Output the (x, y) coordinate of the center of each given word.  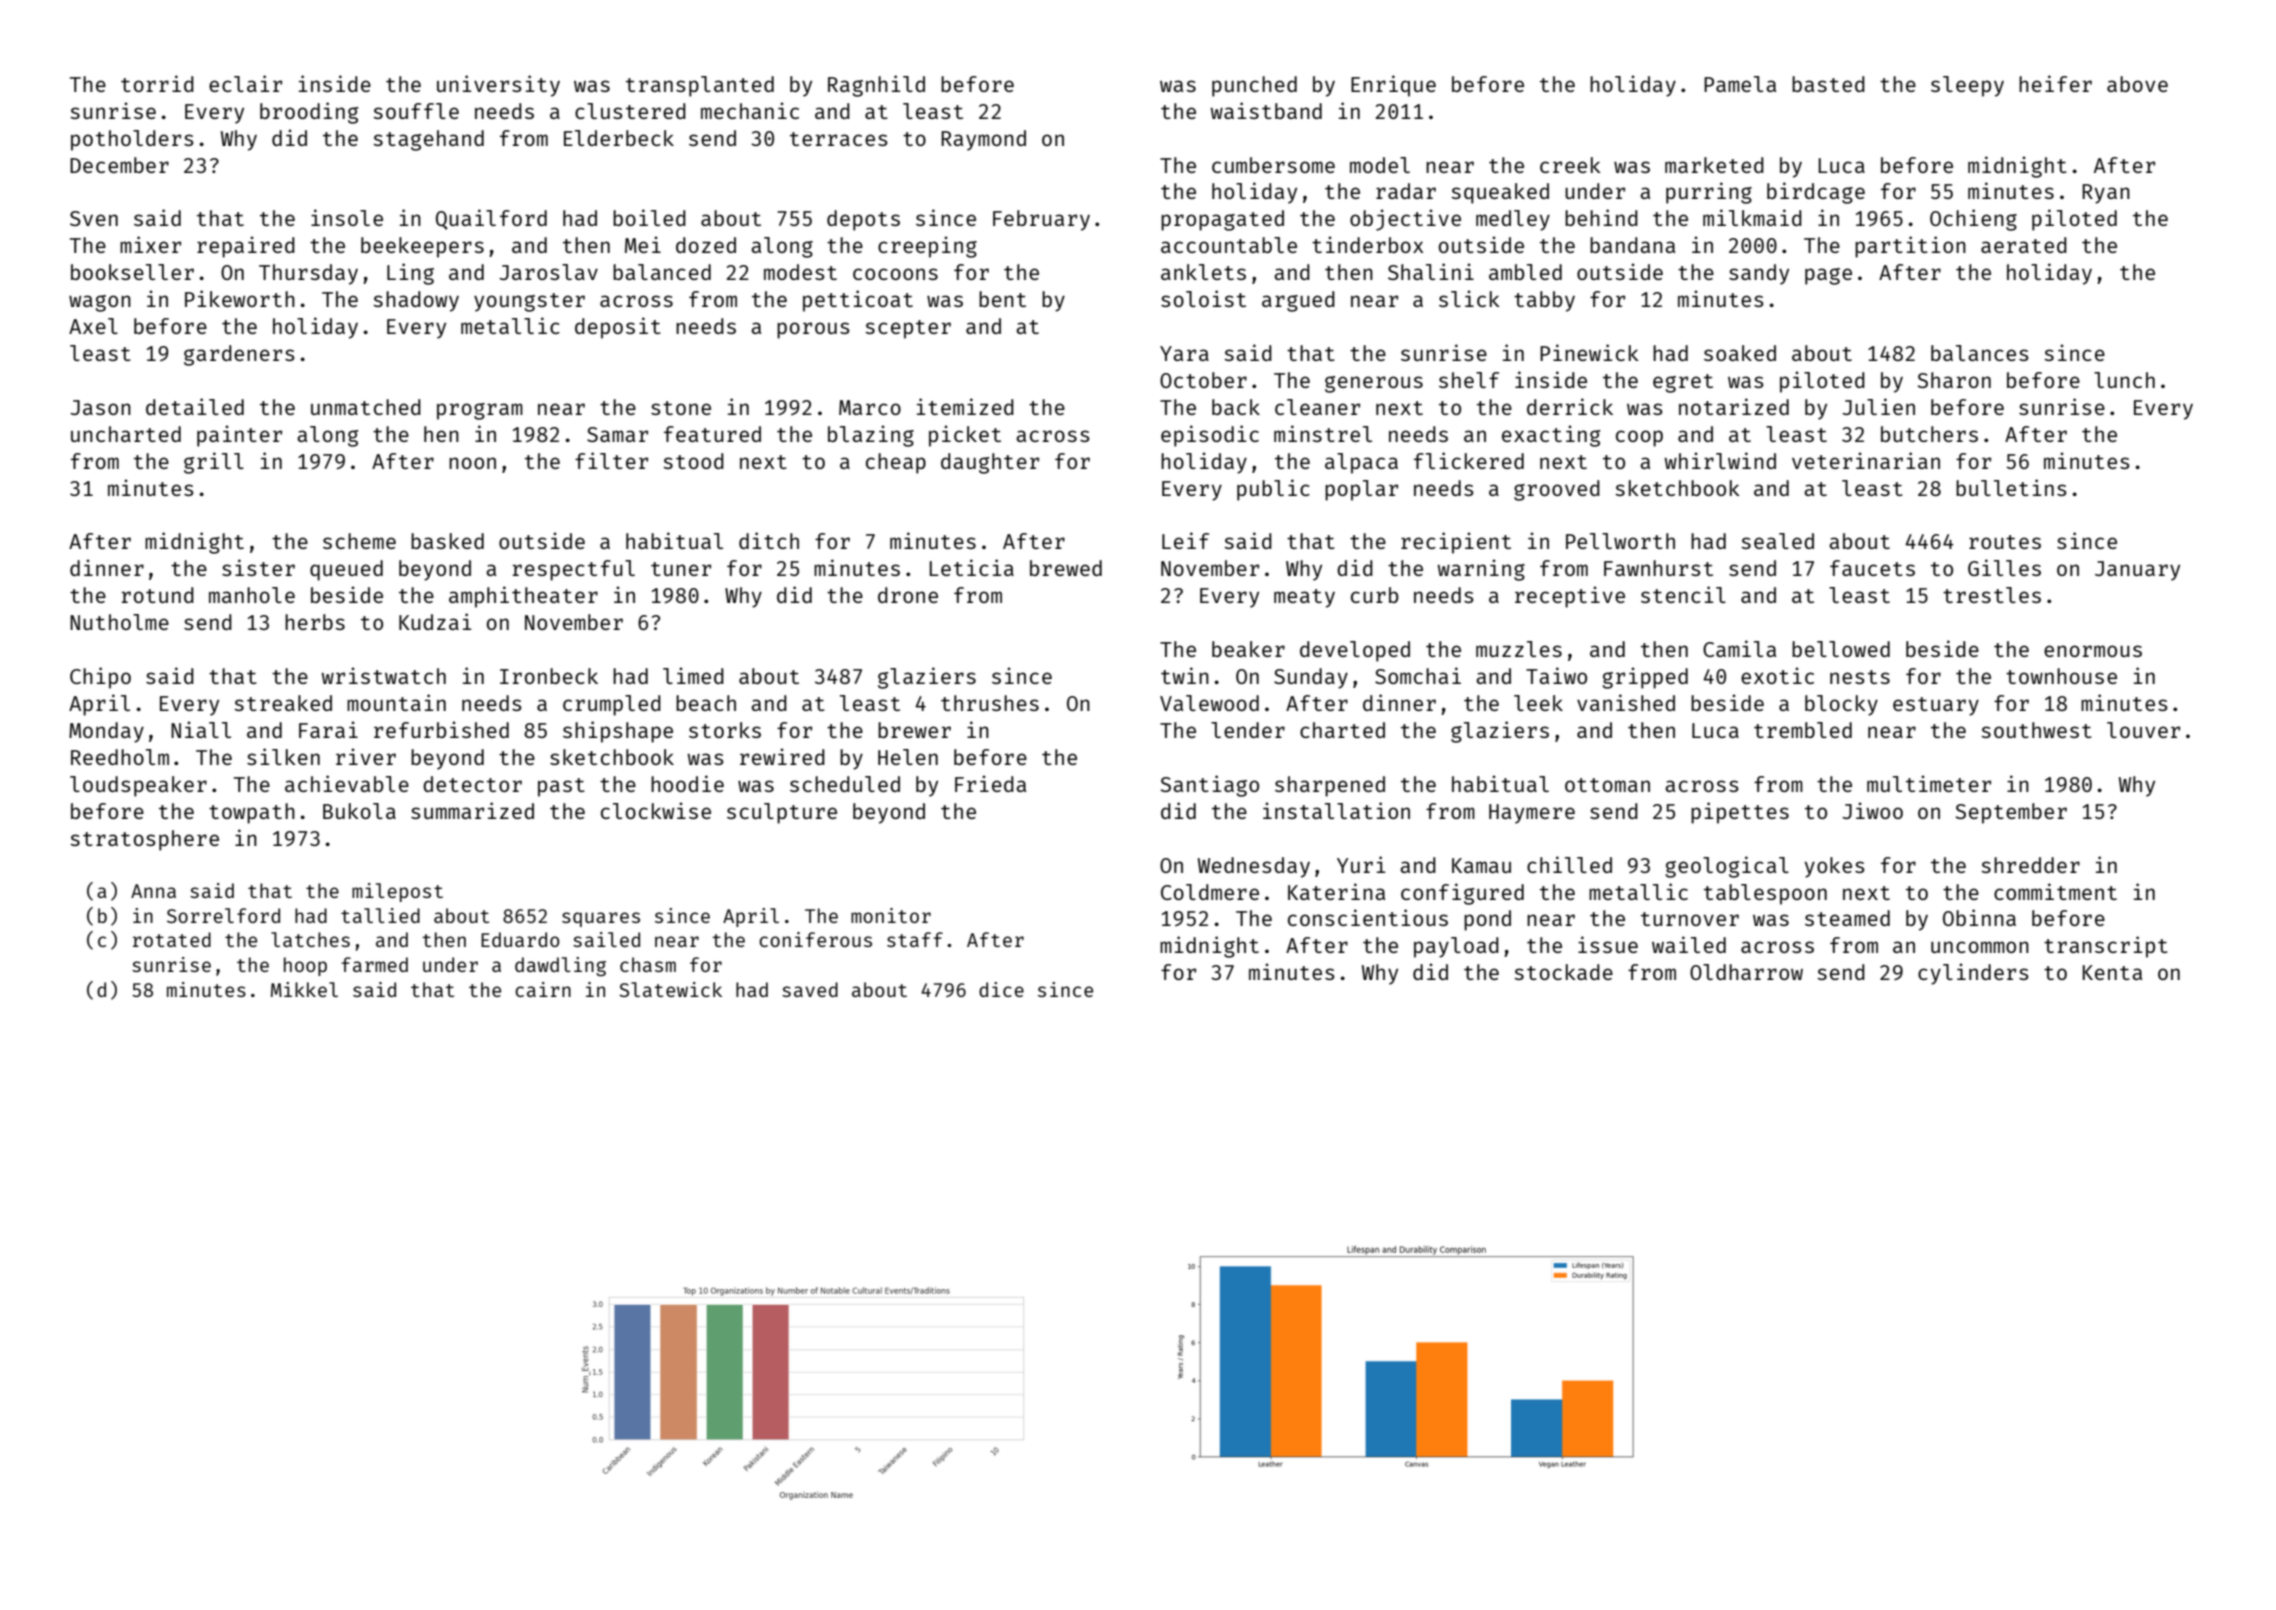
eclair (245, 83)
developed (1355, 651)
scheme (359, 541)
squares (601, 919)
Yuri (1361, 864)
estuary (1936, 706)
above (2137, 84)
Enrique (1393, 86)
